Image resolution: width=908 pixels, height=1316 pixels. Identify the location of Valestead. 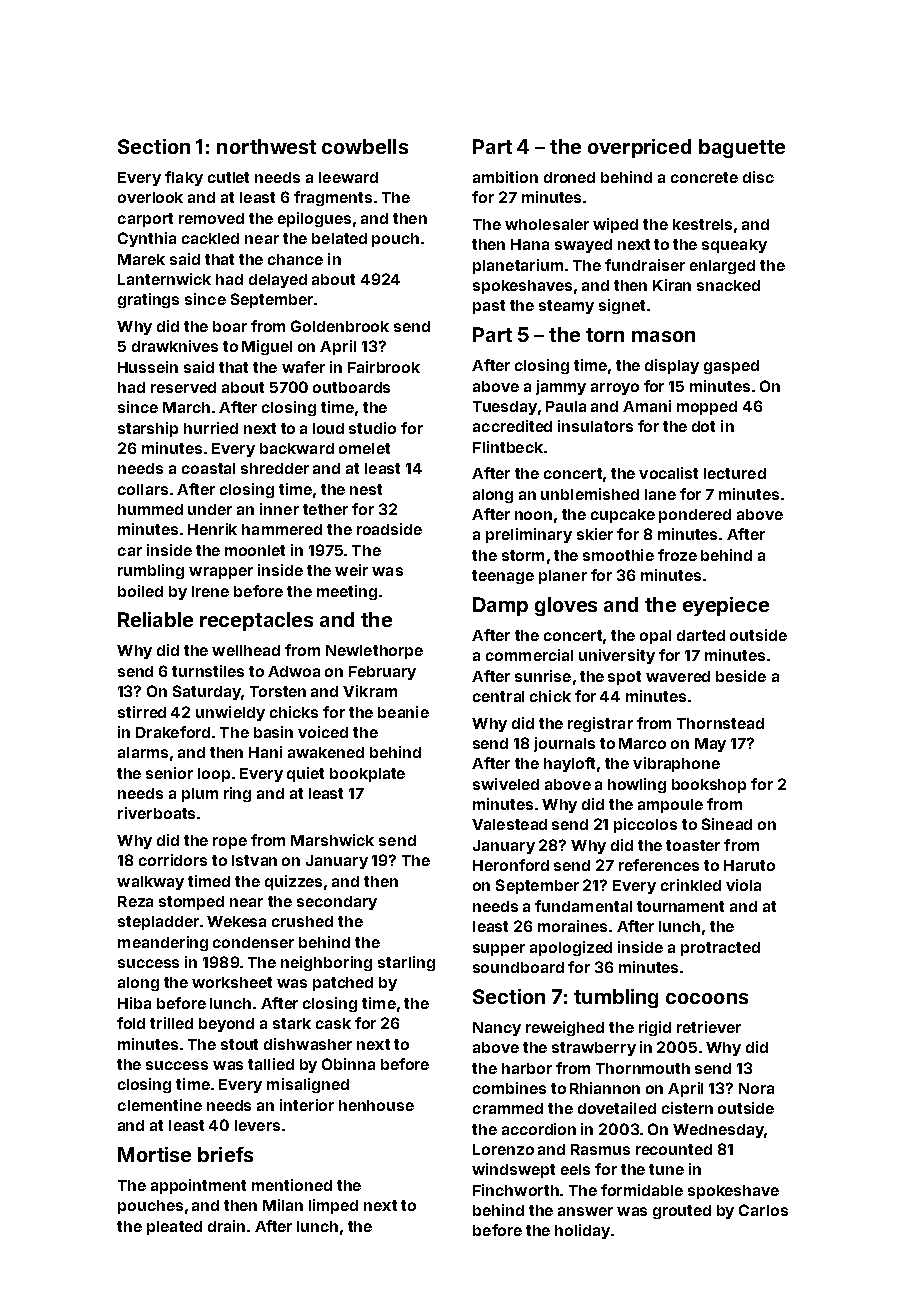
(509, 824).
